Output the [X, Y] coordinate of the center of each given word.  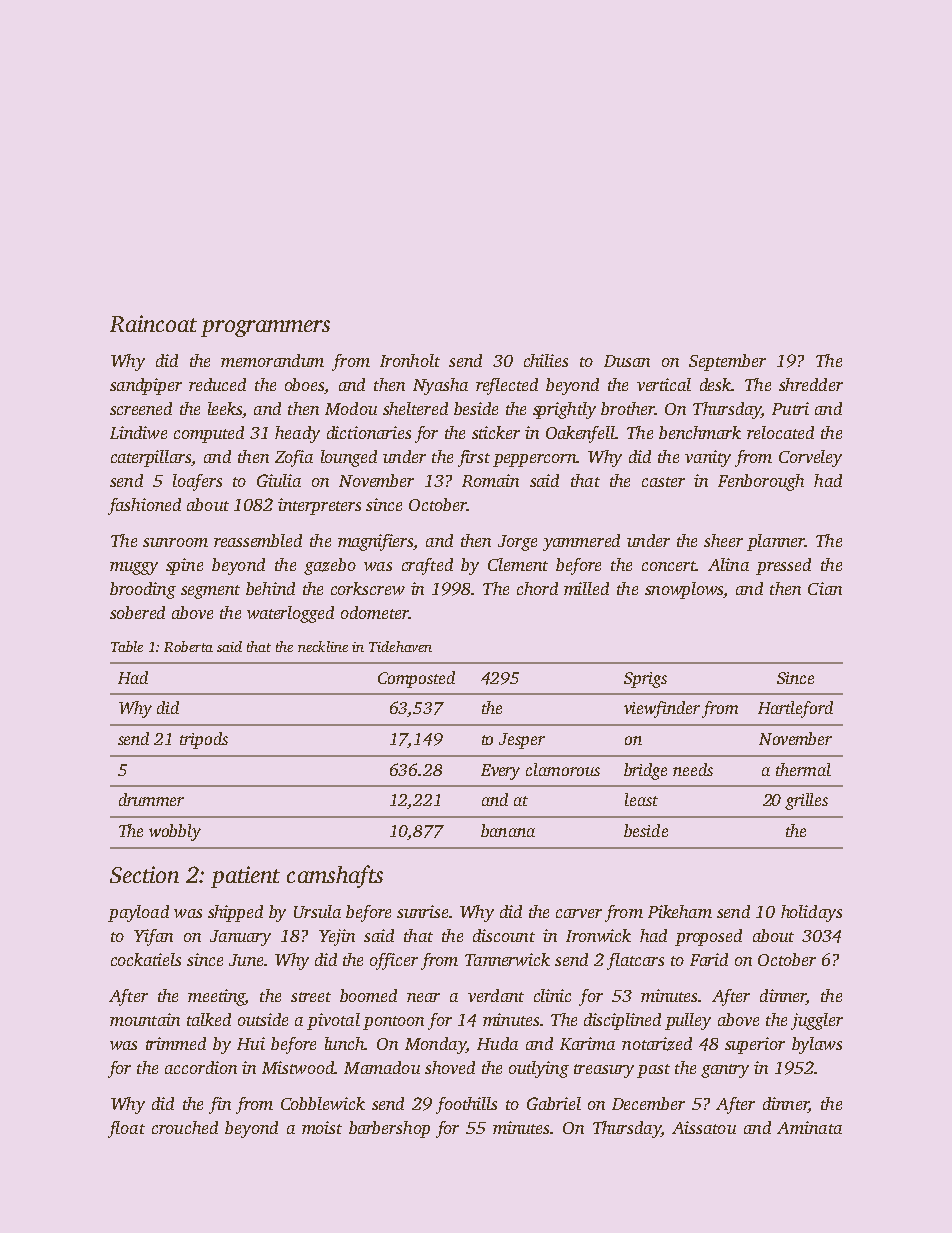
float [126, 1129]
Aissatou [704, 1127]
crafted [427, 566]
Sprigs [645, 680]
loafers [197, 482]
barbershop [389, 1129]
